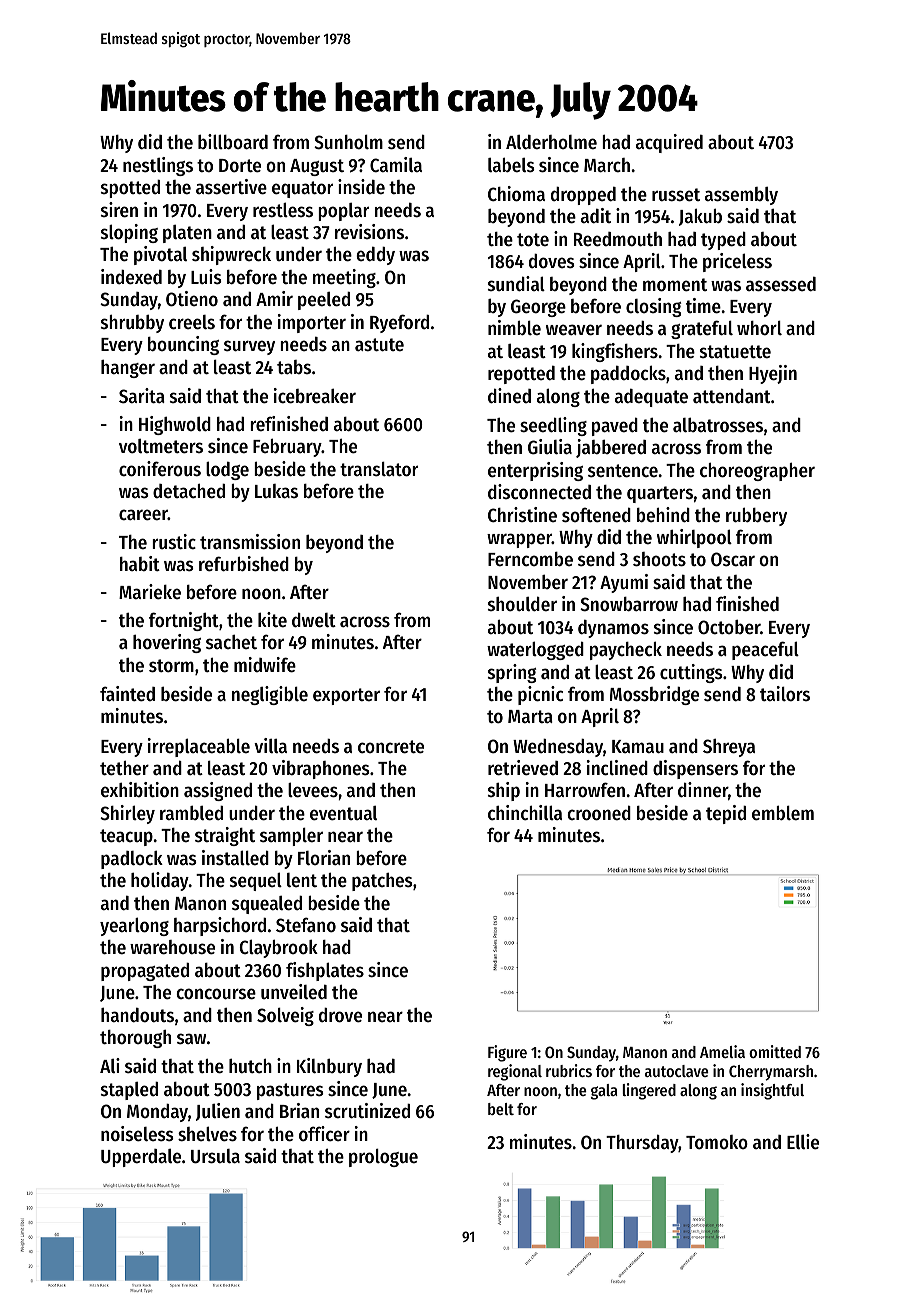 The image size is (924, 1314). Describe the element at coordinates (128, 369) in the screenshot. I see `hanger` at that location.
